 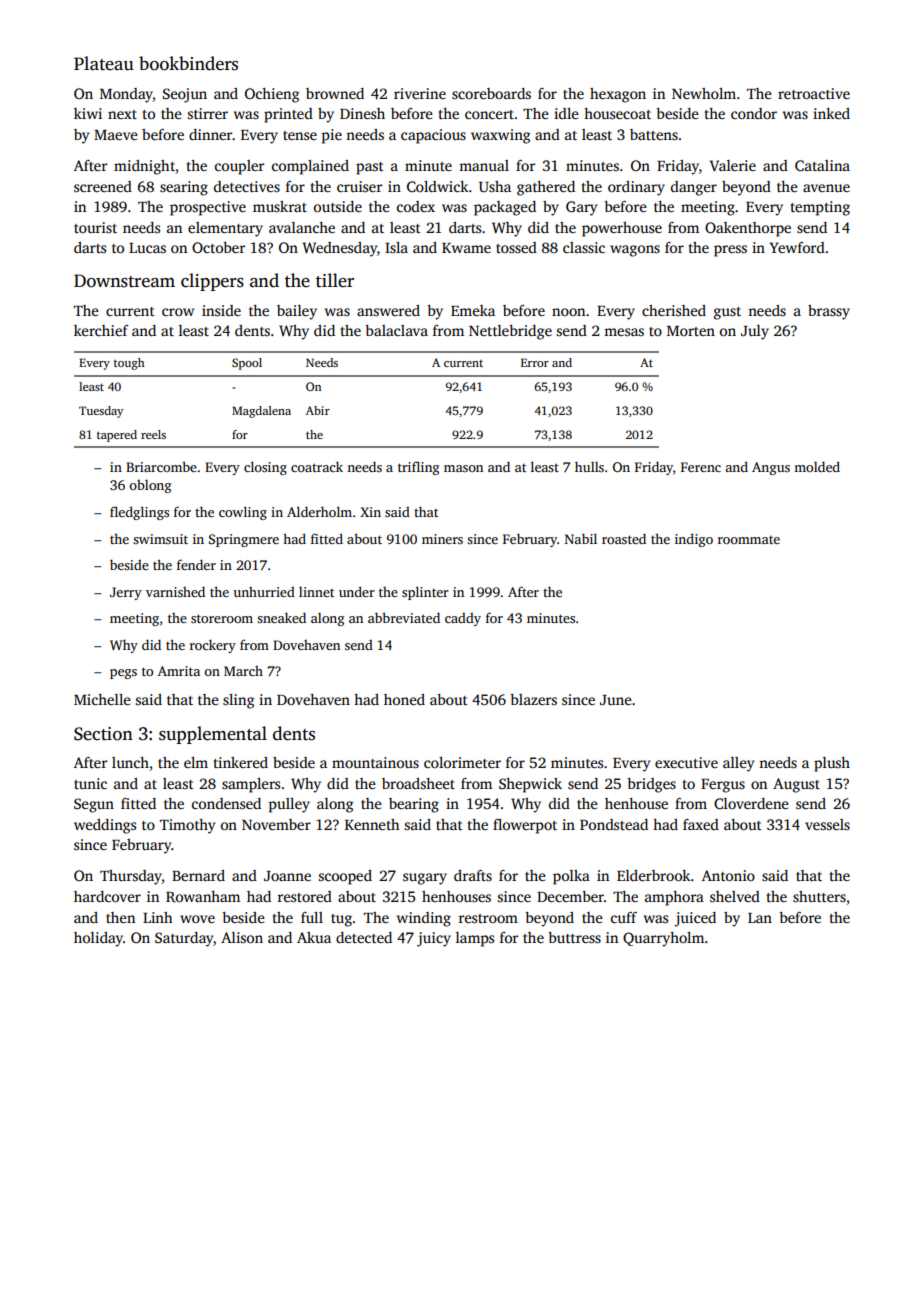 I want to click on tempting, so click(x=820, y=208).
